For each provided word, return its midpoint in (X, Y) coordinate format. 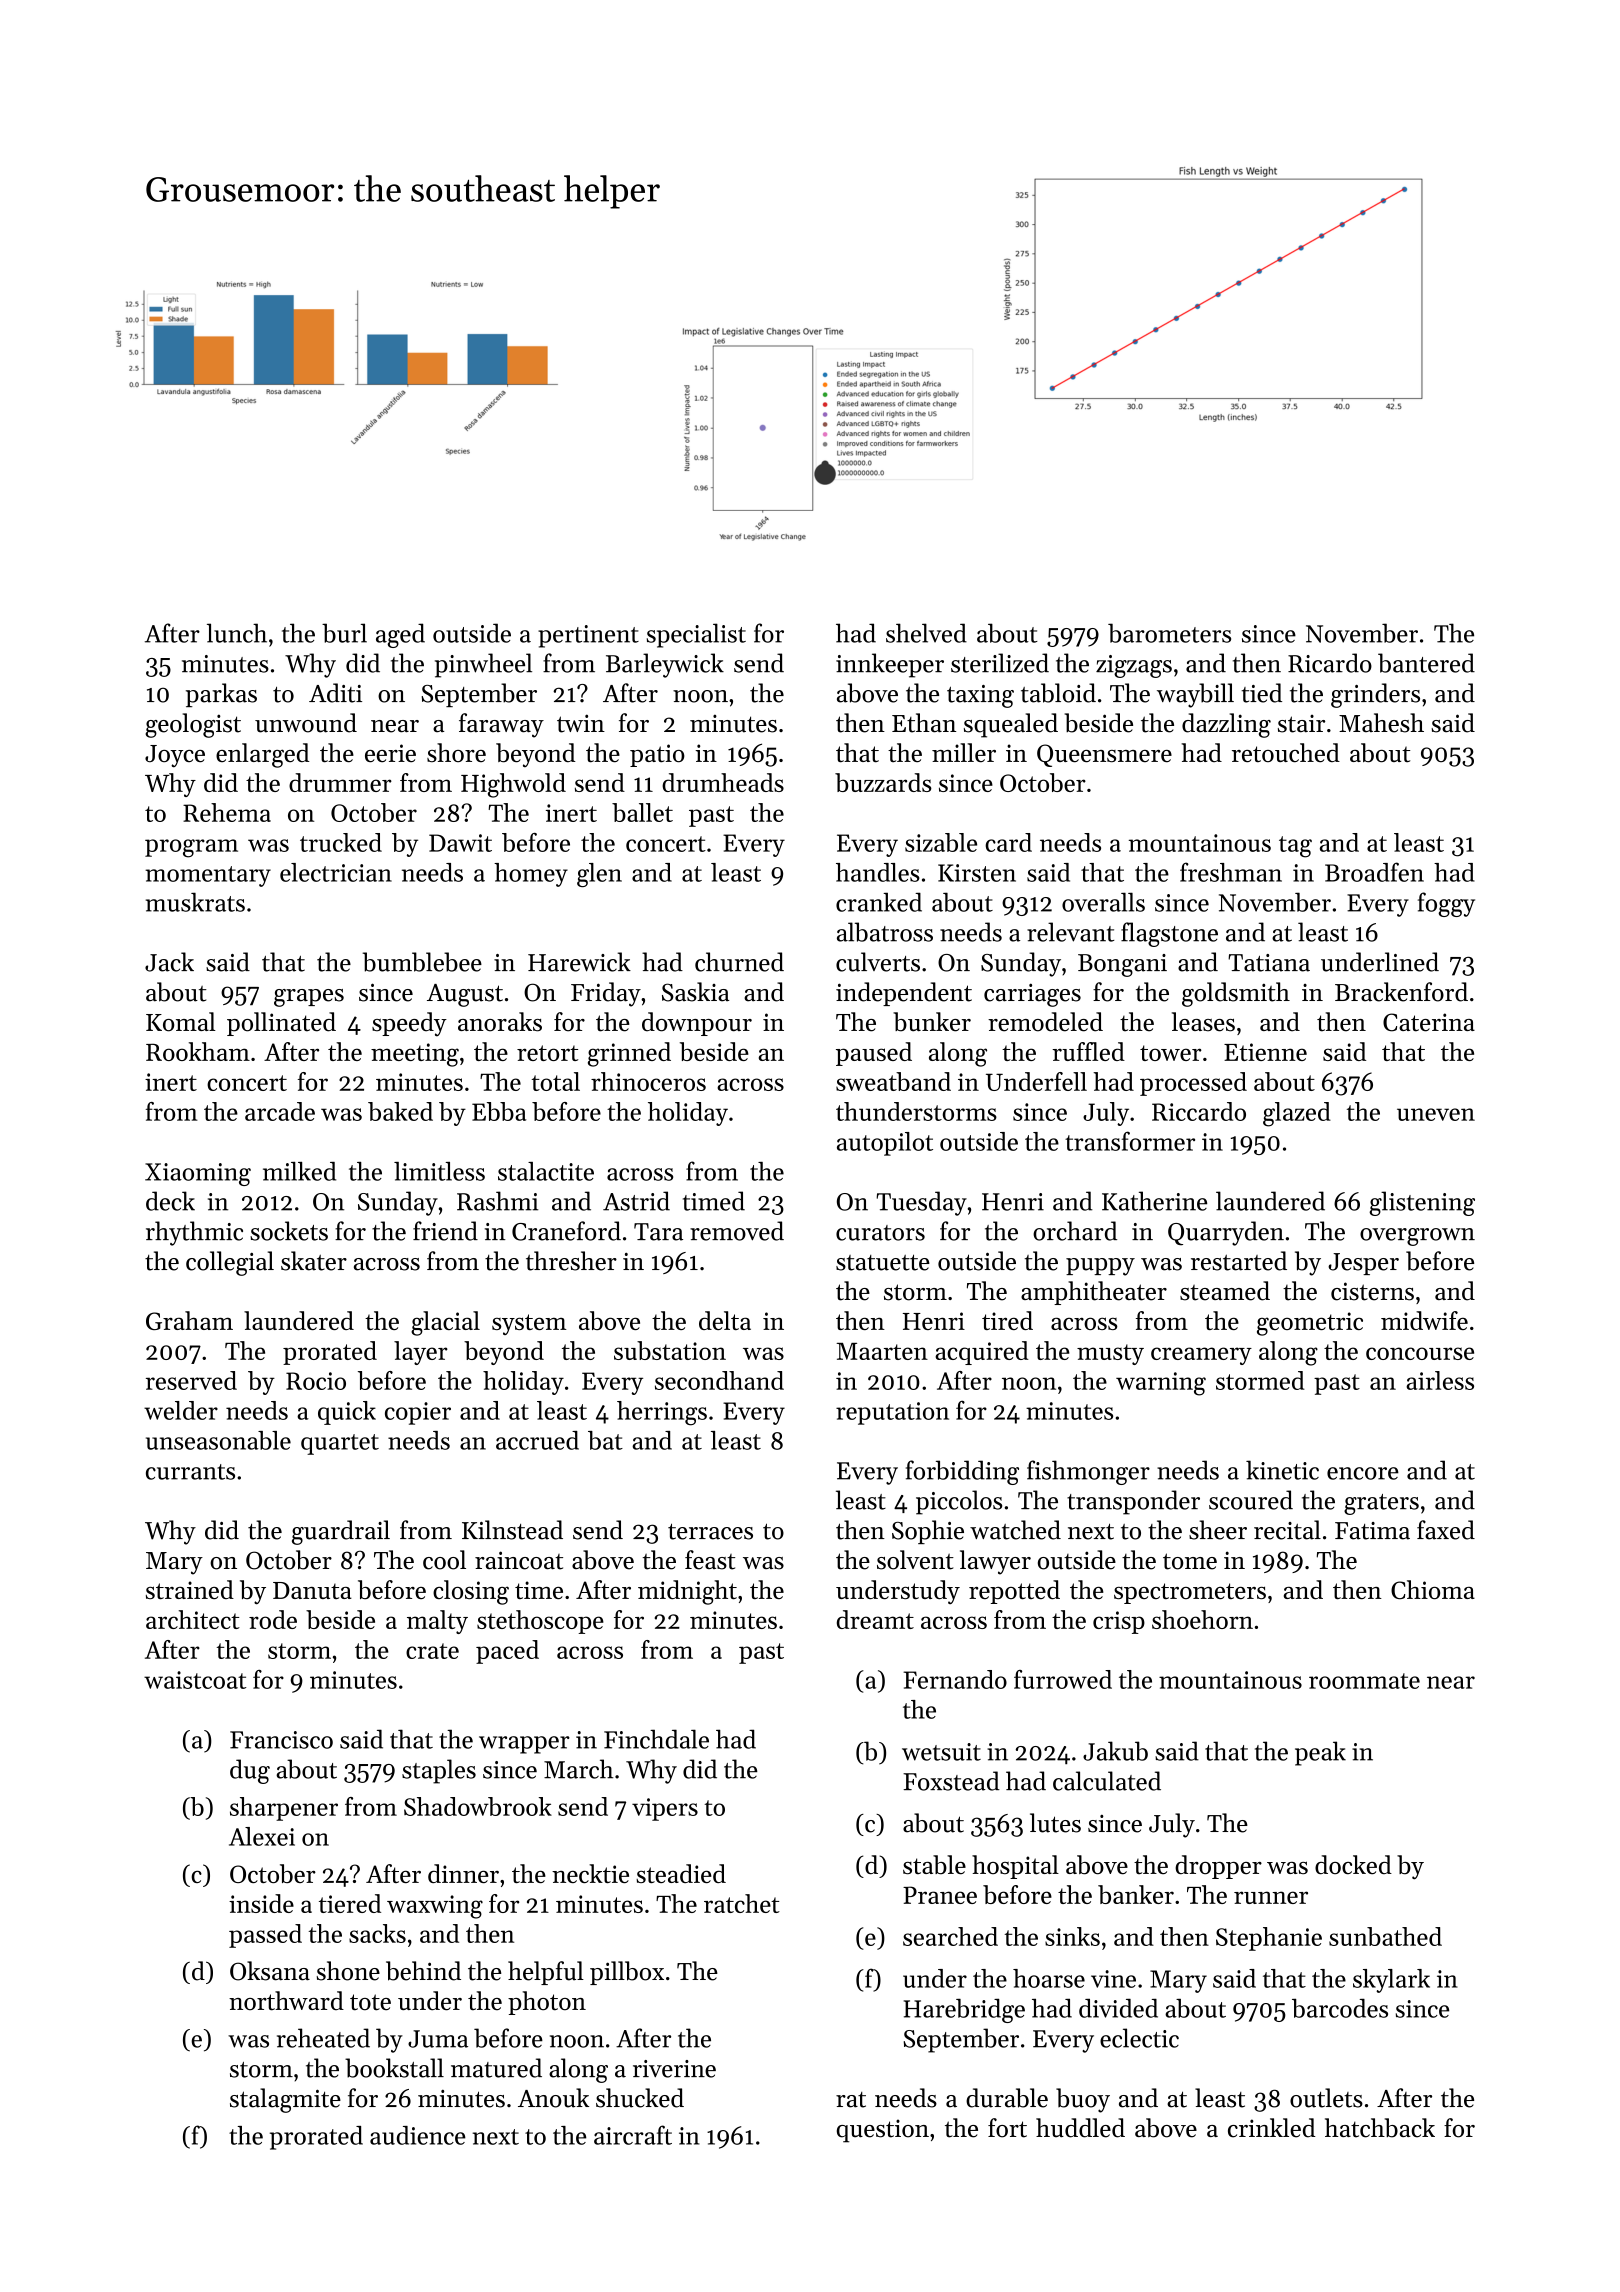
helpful (546, 1973)
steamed (1225, 1291)
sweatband (893, 1081)
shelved (926, 633)
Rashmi (498, 1201)
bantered (1426, 663)
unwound (306, 723)
